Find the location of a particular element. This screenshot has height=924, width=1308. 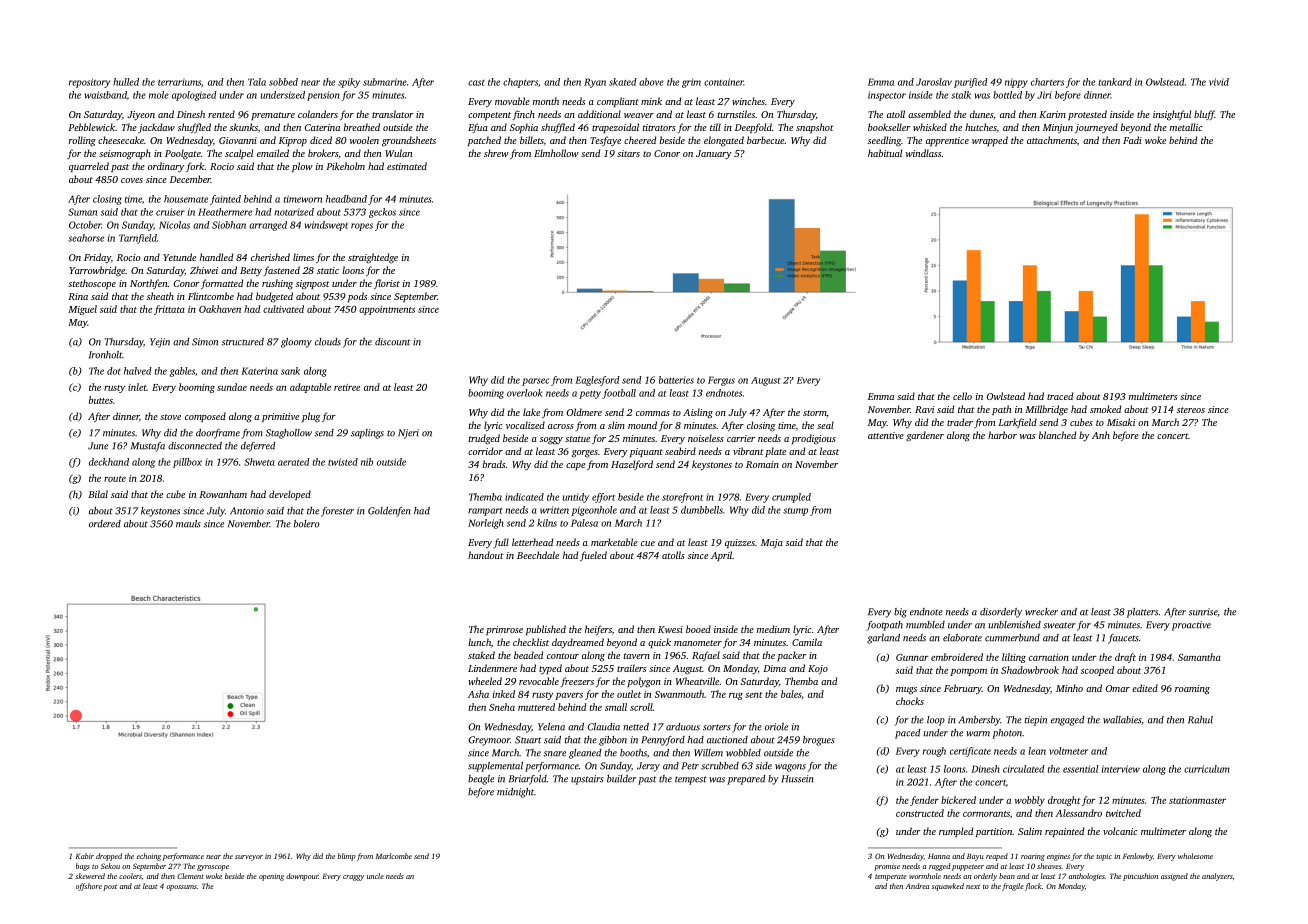

beagle is located at coordinates (481, 780).
